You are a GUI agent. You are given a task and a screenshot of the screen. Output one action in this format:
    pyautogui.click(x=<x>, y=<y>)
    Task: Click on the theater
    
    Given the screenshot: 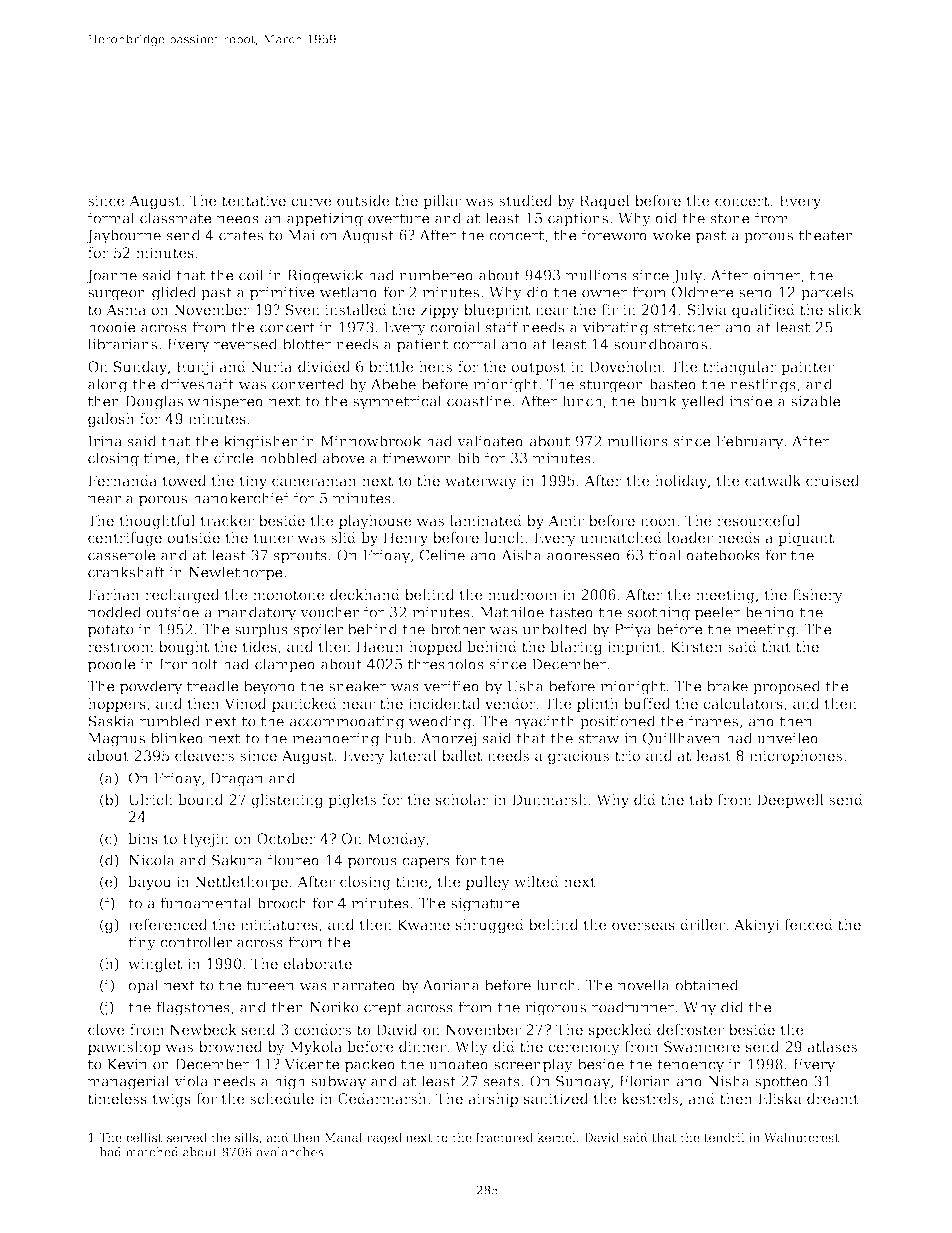 What is the action you would take?
    pyautogui.click(x=825, y=235)
